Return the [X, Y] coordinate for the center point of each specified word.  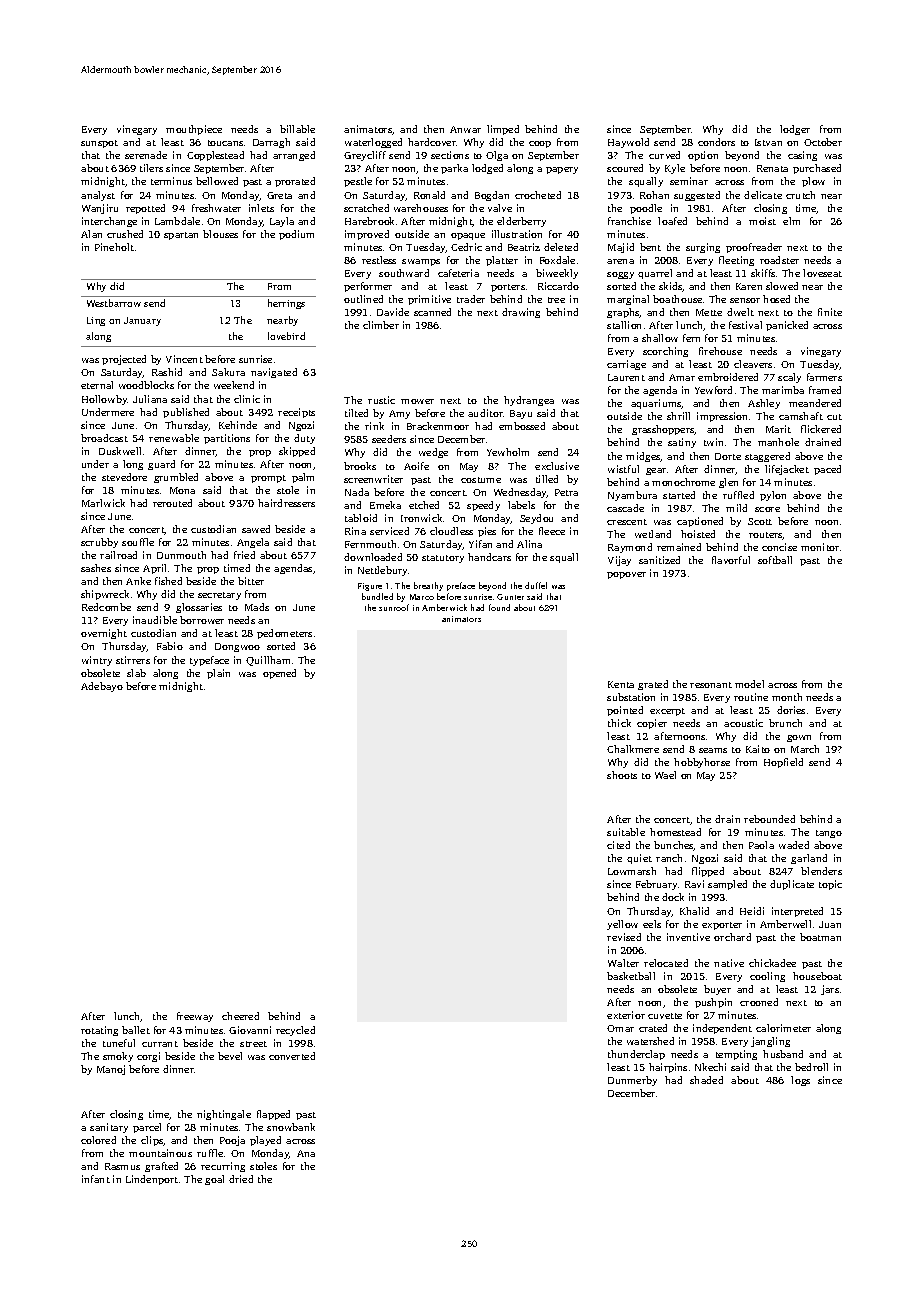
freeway [195, 1017]
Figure [370, 587]
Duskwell [120, 451]
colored [98, 1140]
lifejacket [787, 470]
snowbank [291, 1127]
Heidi [752, 911]
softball [775, 560]
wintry [97, 661]
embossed [522, 426]
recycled [295, 1031]
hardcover [432, 142]
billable [297, 129]
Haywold [628, 143]
